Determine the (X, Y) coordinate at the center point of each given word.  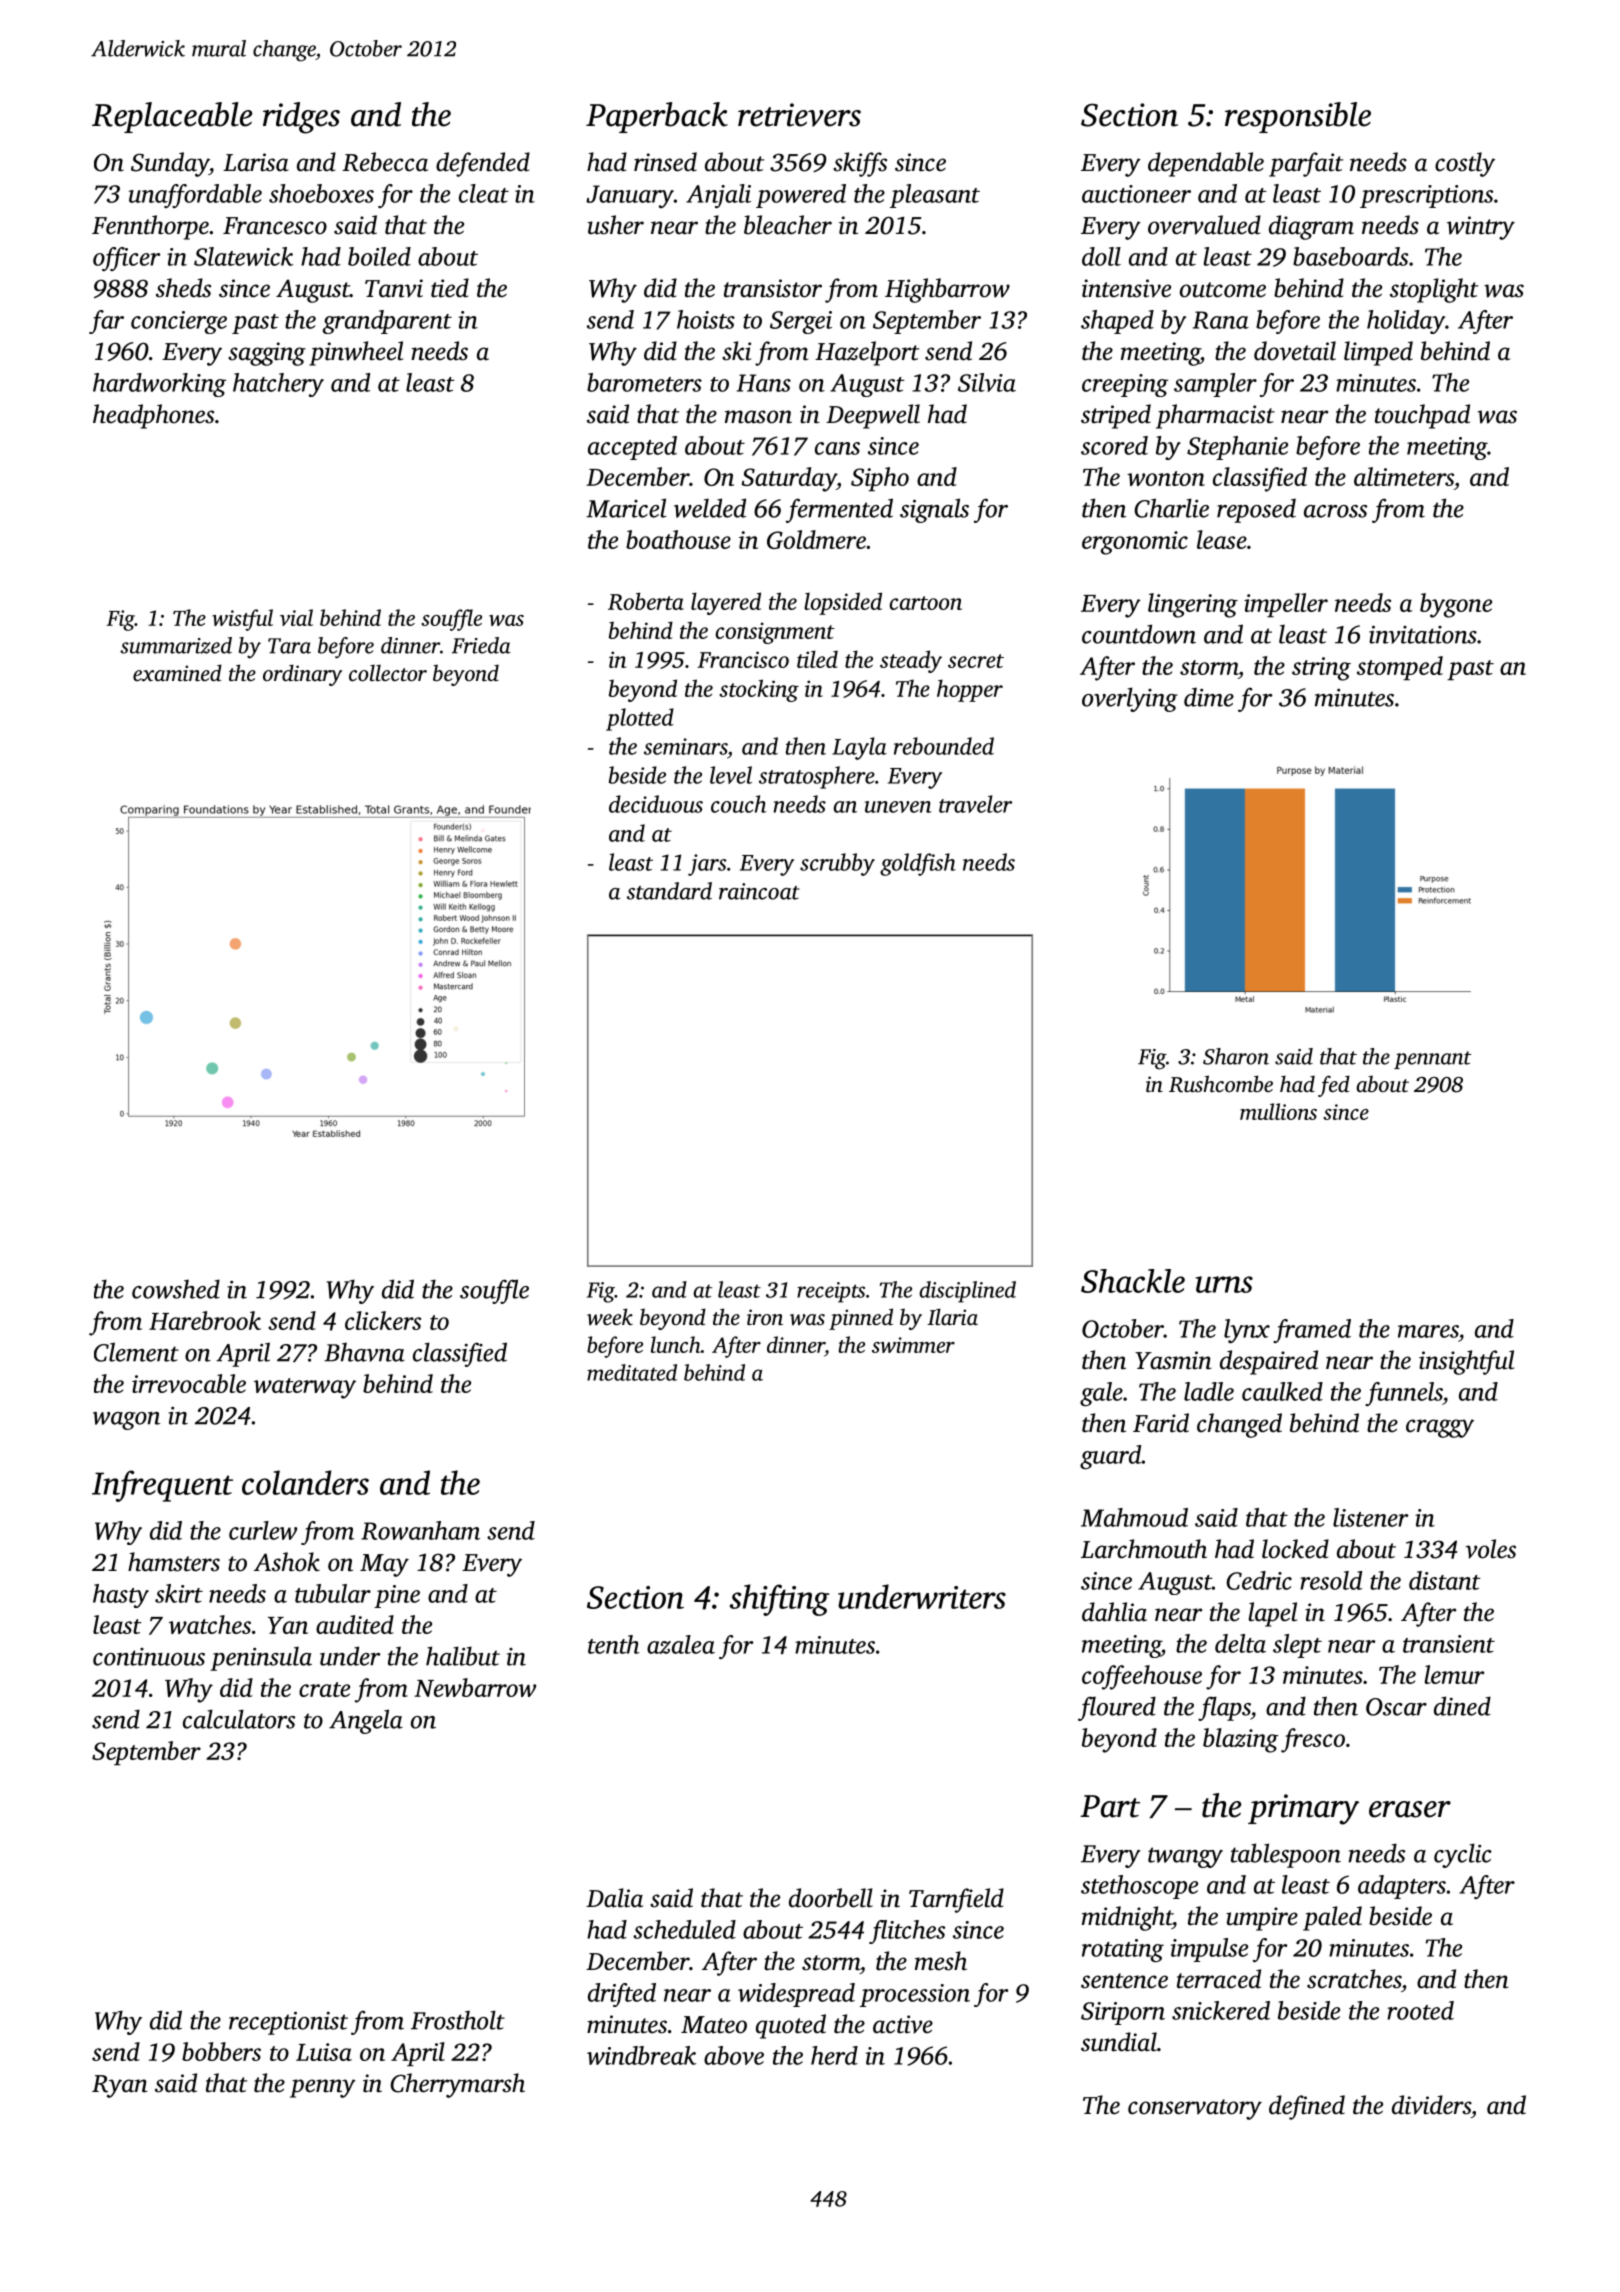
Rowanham (420, 1530)
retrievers (799, 115)
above (734, 2055)
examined (177, 672)
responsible (1298, 117)
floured (1117, 1708)
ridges (301, 118)
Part (1110, 1806)
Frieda (481, 645)
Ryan (120, 2086)
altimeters (1404, 476)
